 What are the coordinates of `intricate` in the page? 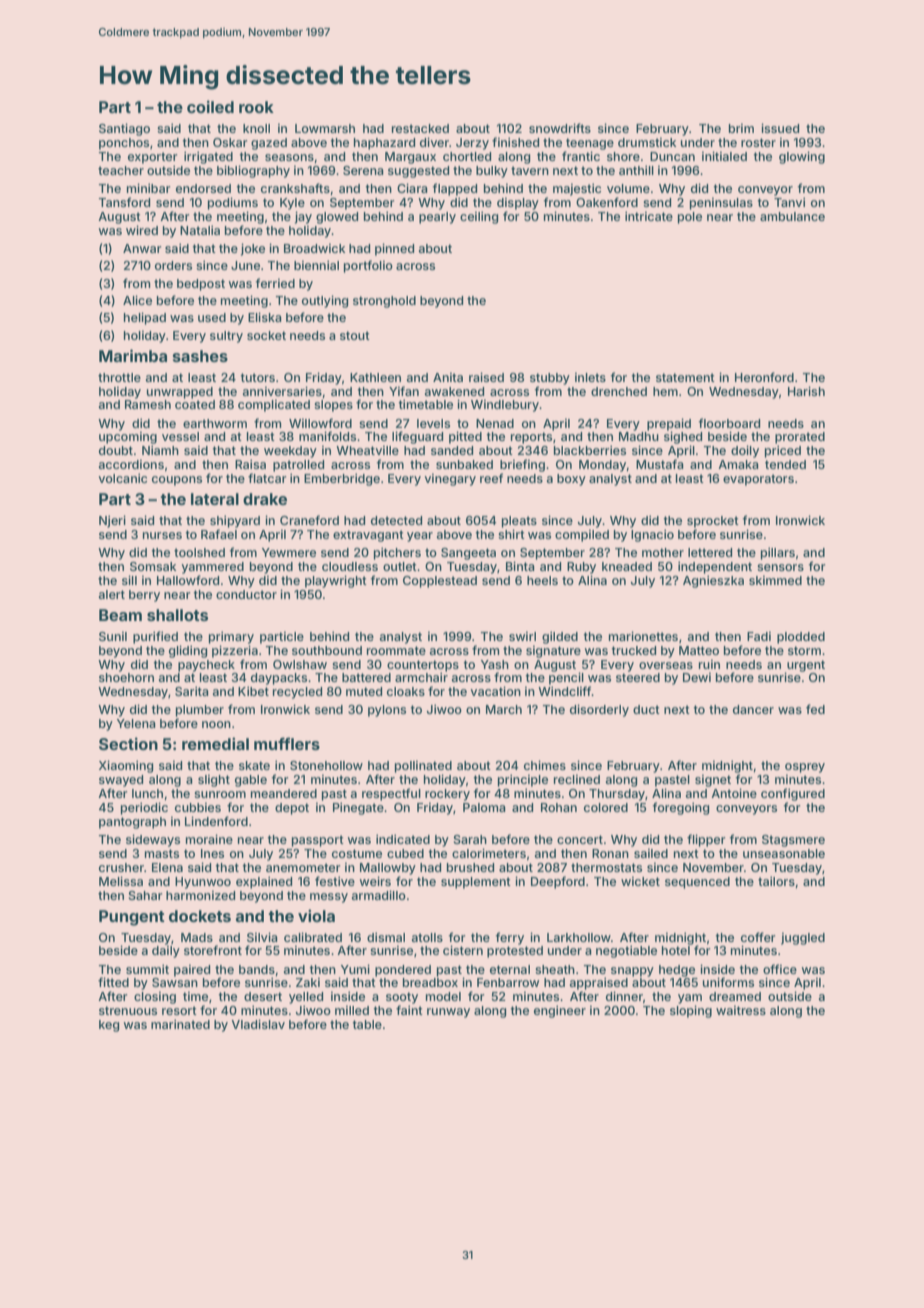 It's located at (649, 216).
